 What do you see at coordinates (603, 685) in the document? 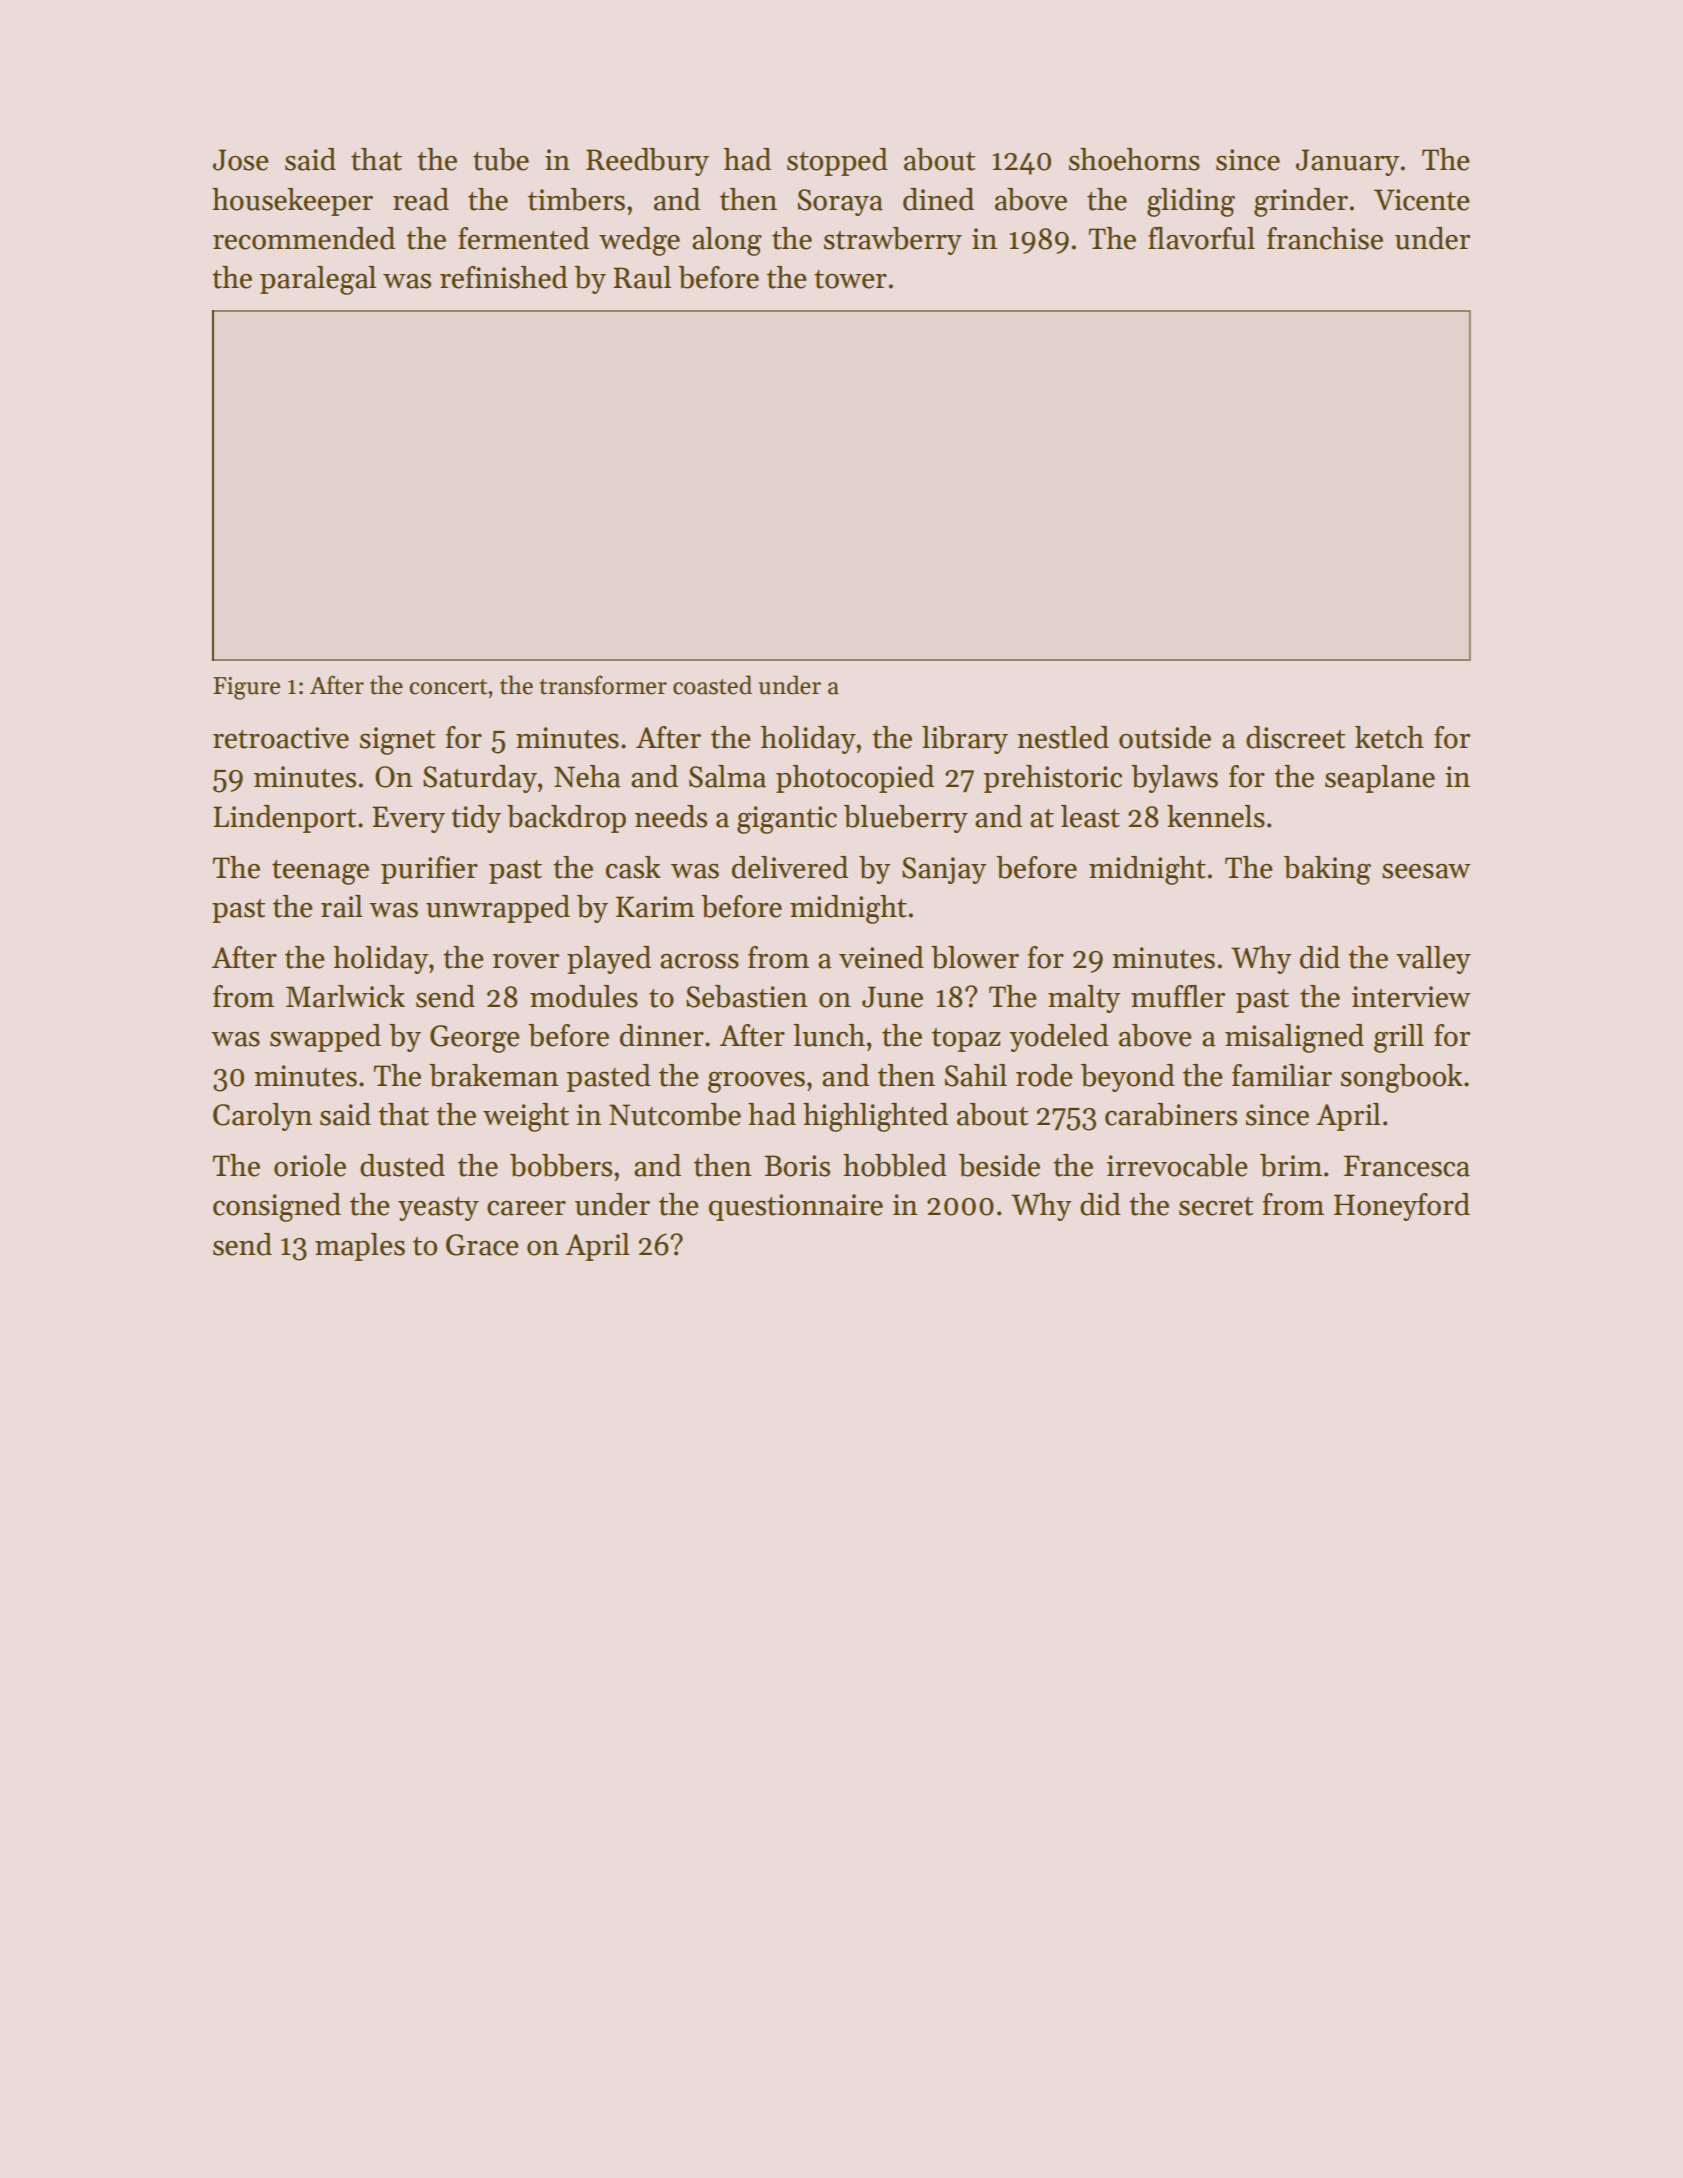
I see `transformer` at bounding box center [603, 685].
